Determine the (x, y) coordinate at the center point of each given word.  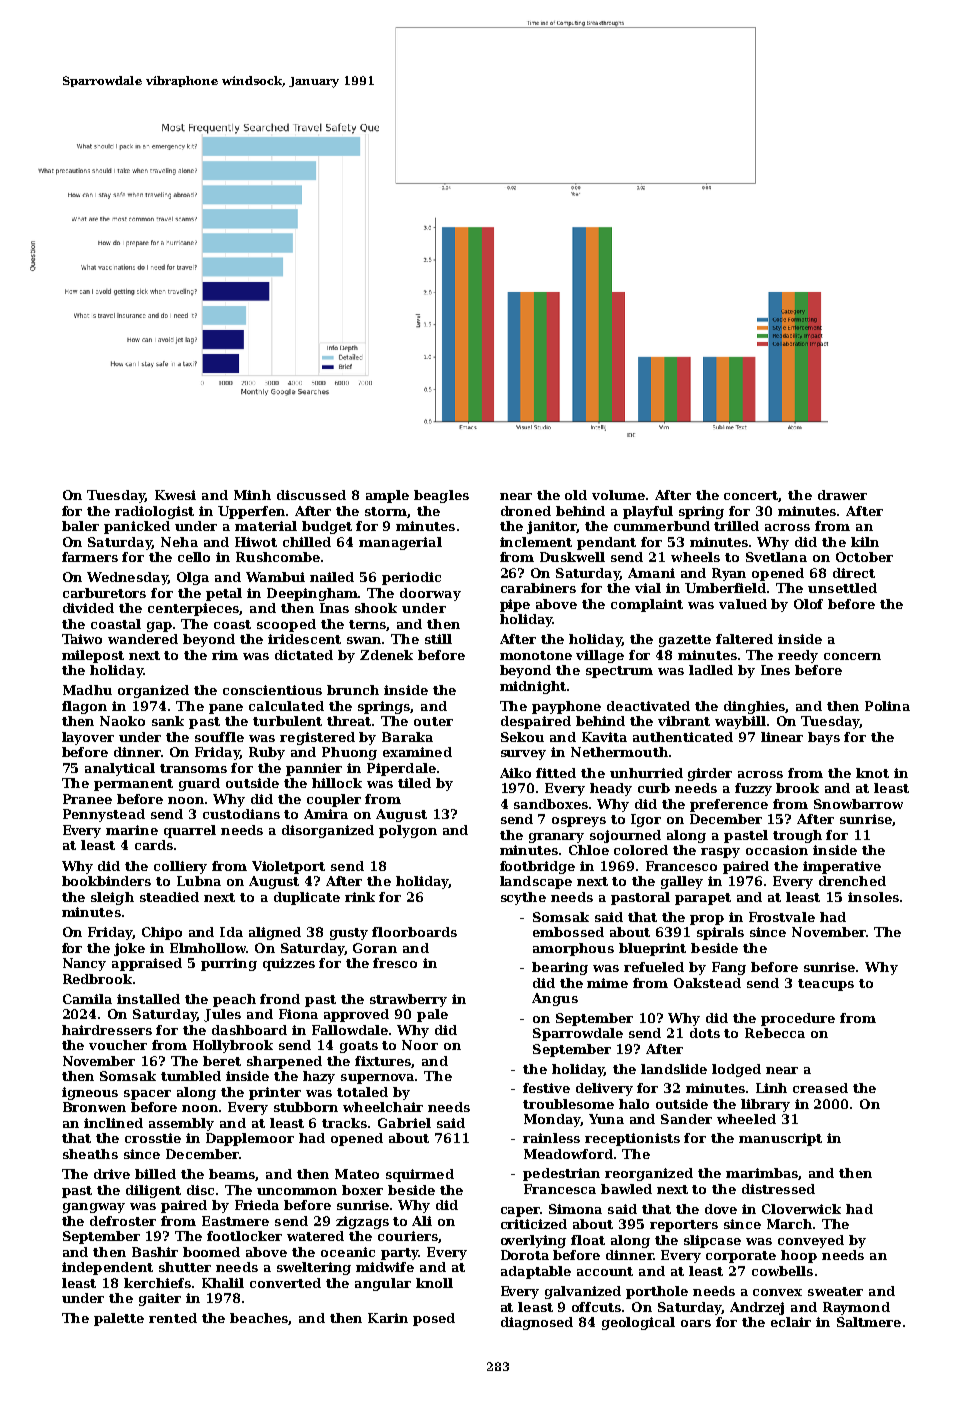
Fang (729, 968)
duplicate (307, 898)
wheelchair (383, 1107)
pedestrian (561, 1174)
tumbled (191, 1076)
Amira (326, 814)
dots (705, 1033)
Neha (179, 542)
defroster (123, 1221)
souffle (219, 737)
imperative (842, 867)
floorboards (414, 932)
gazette (685, 641)
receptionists (632, 1139)
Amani (651, 573)
